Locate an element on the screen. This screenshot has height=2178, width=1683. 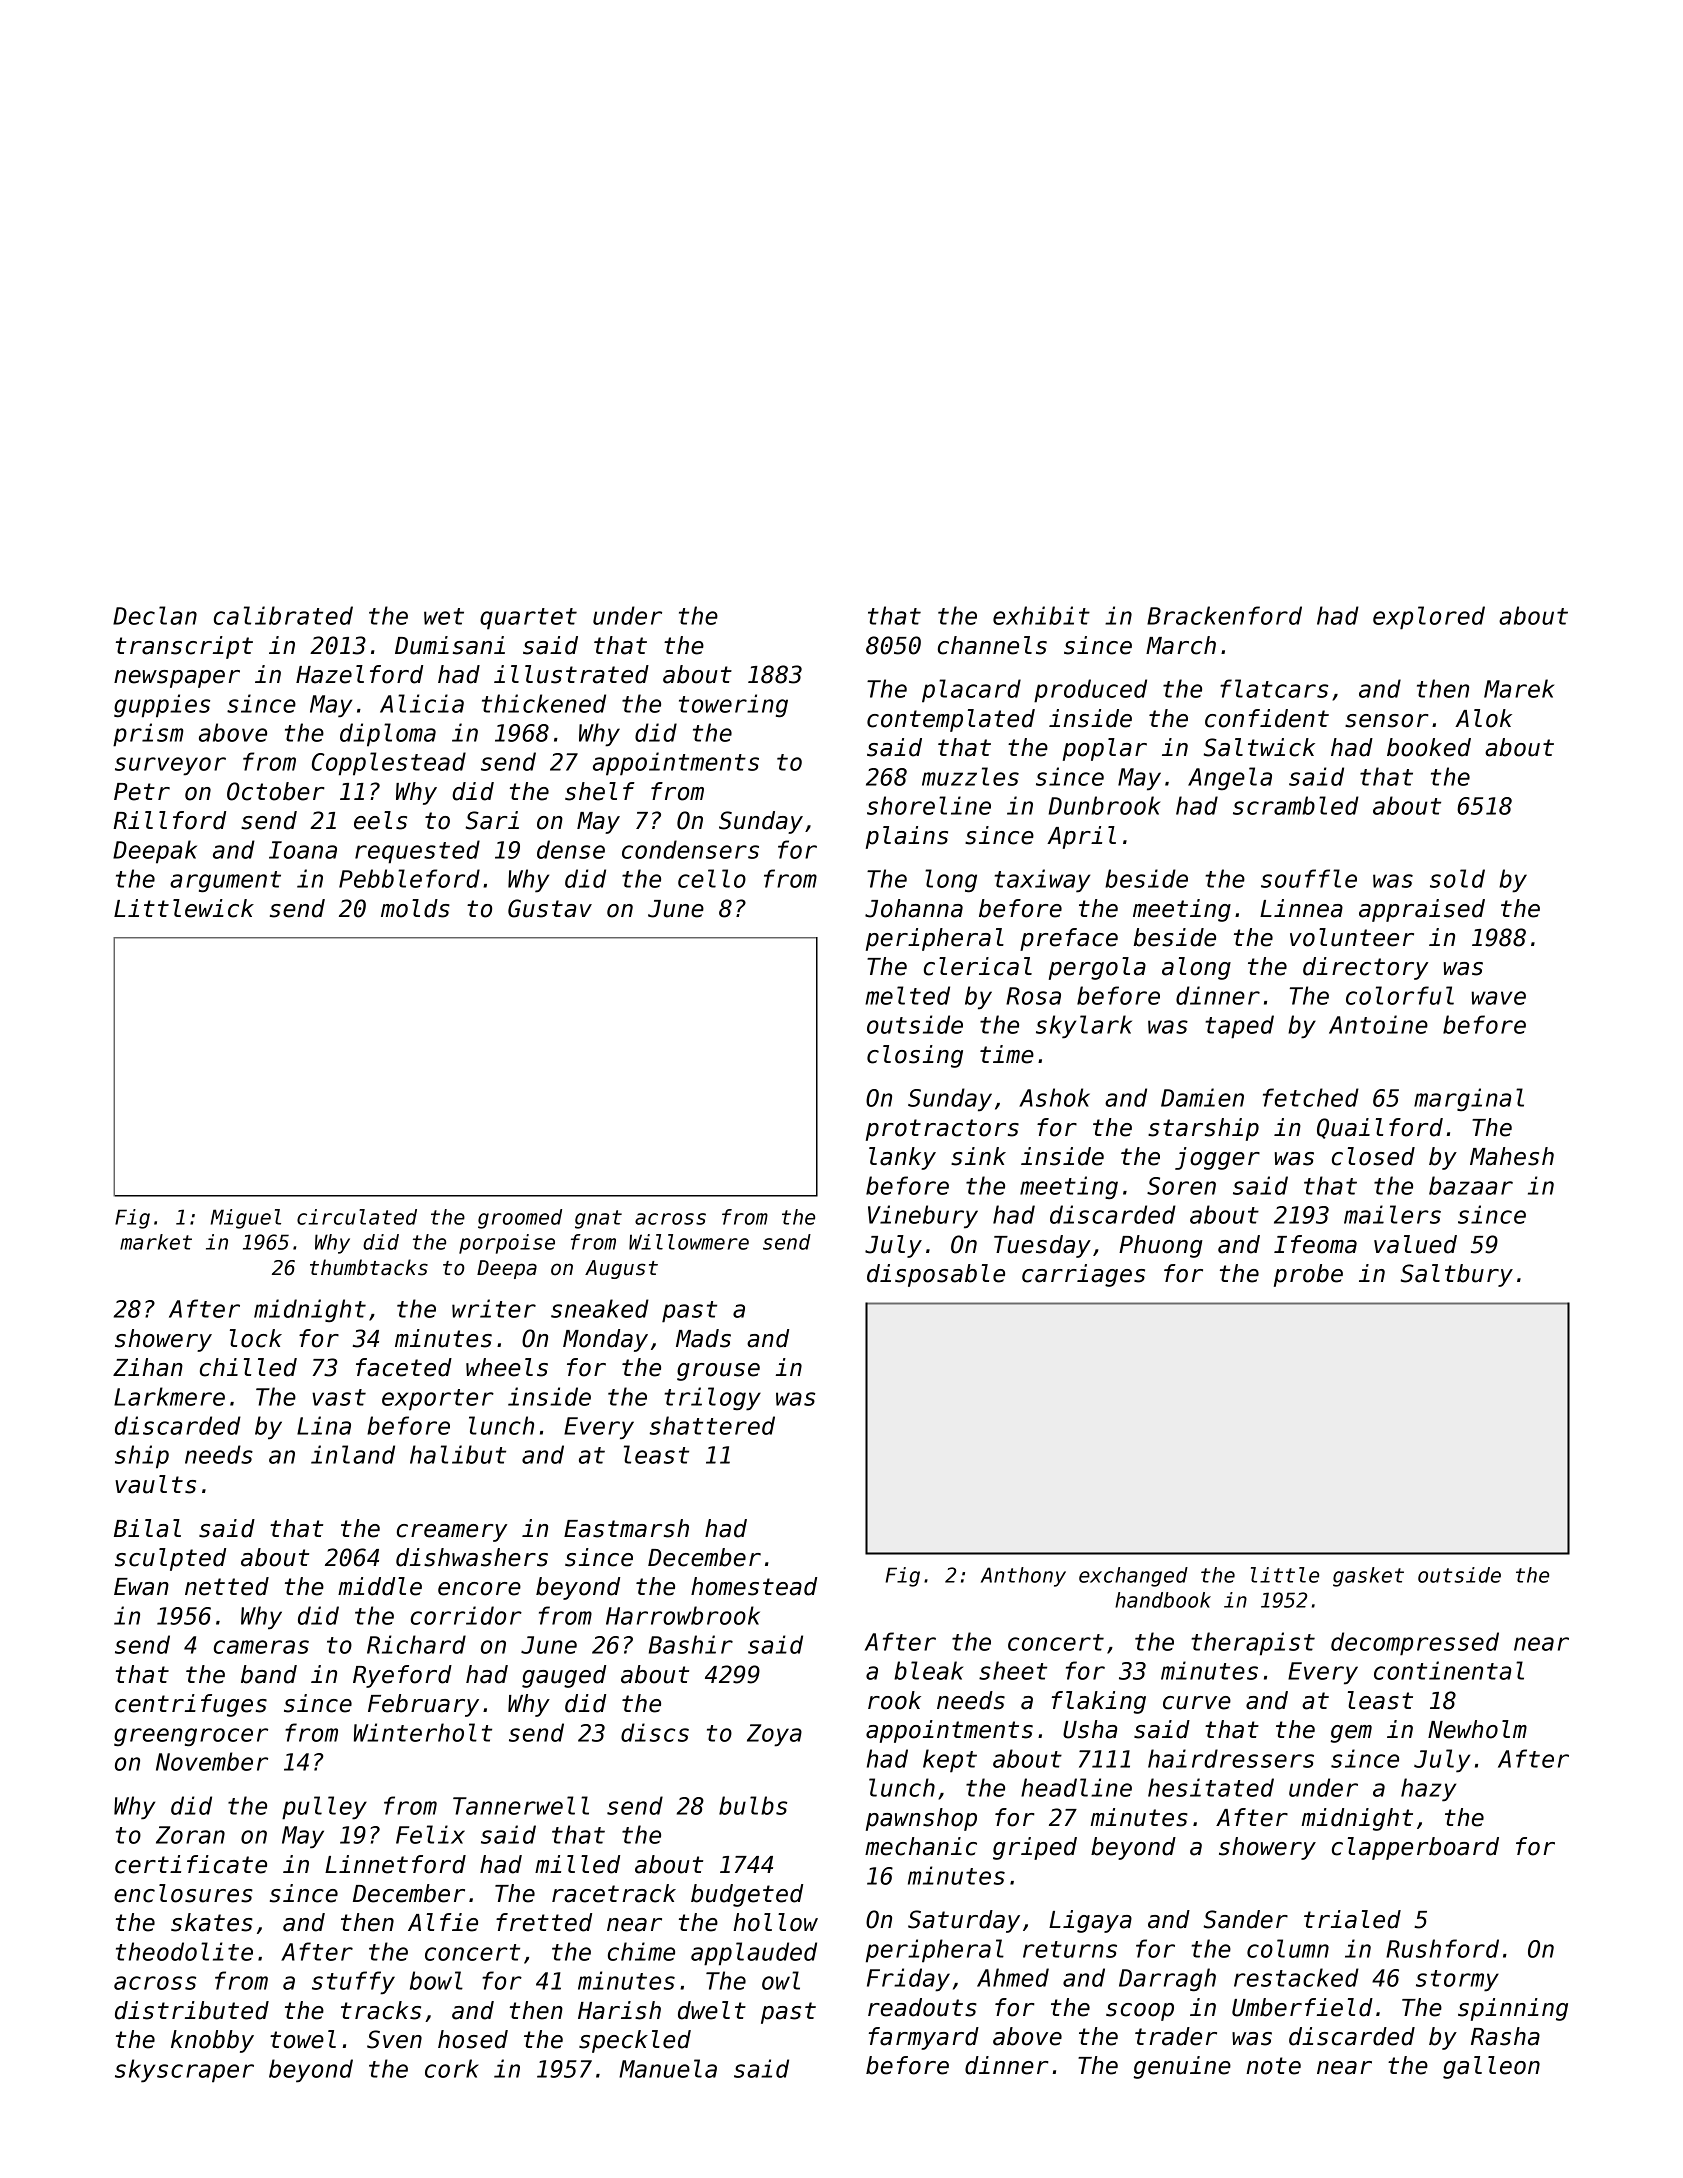
Willowmere is located at coordinates (689, 1242).
